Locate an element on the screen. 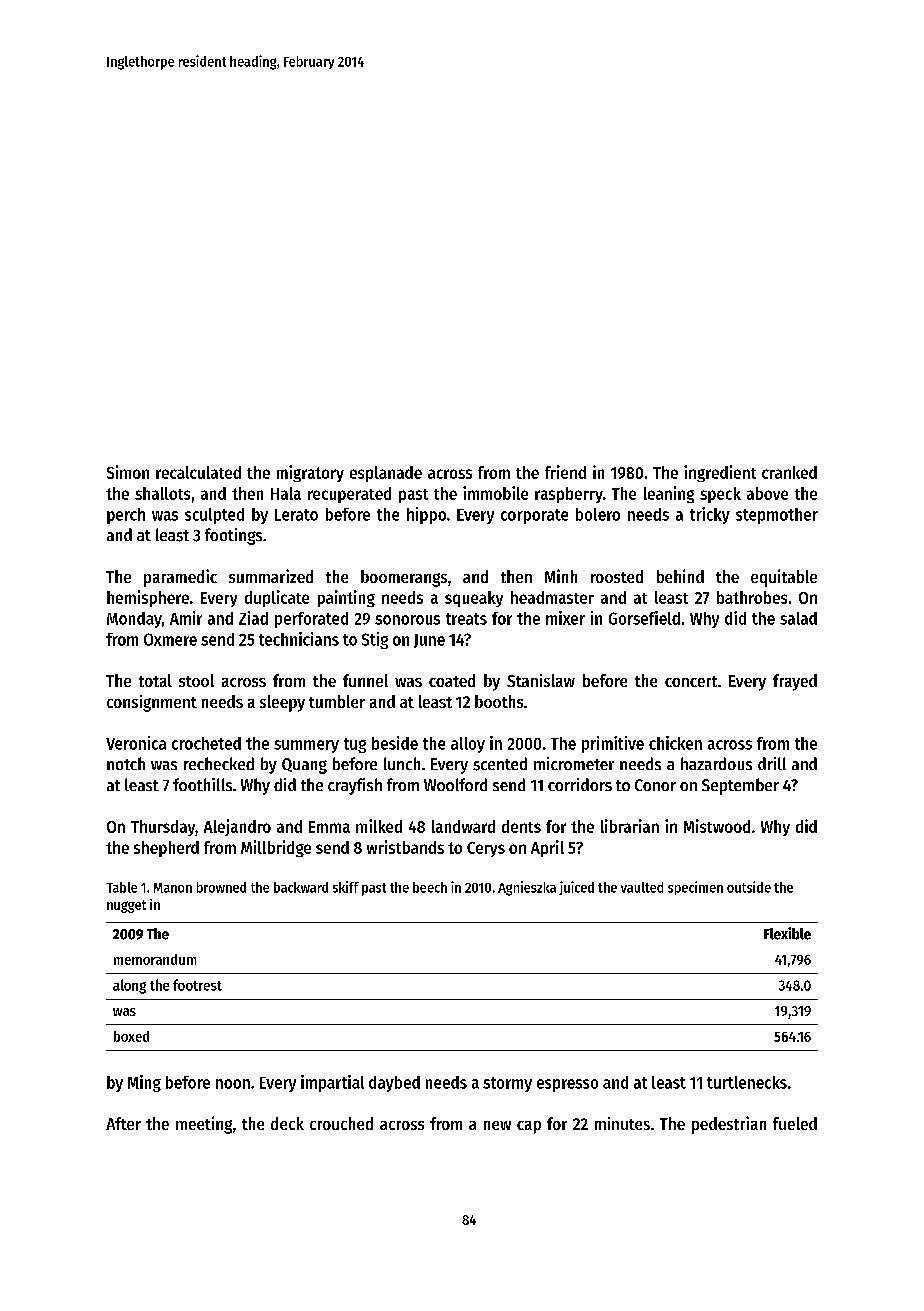 Image resolution: width=924 pixels, height=1311 pixels. footrest is located at coordinates (197, 985).
